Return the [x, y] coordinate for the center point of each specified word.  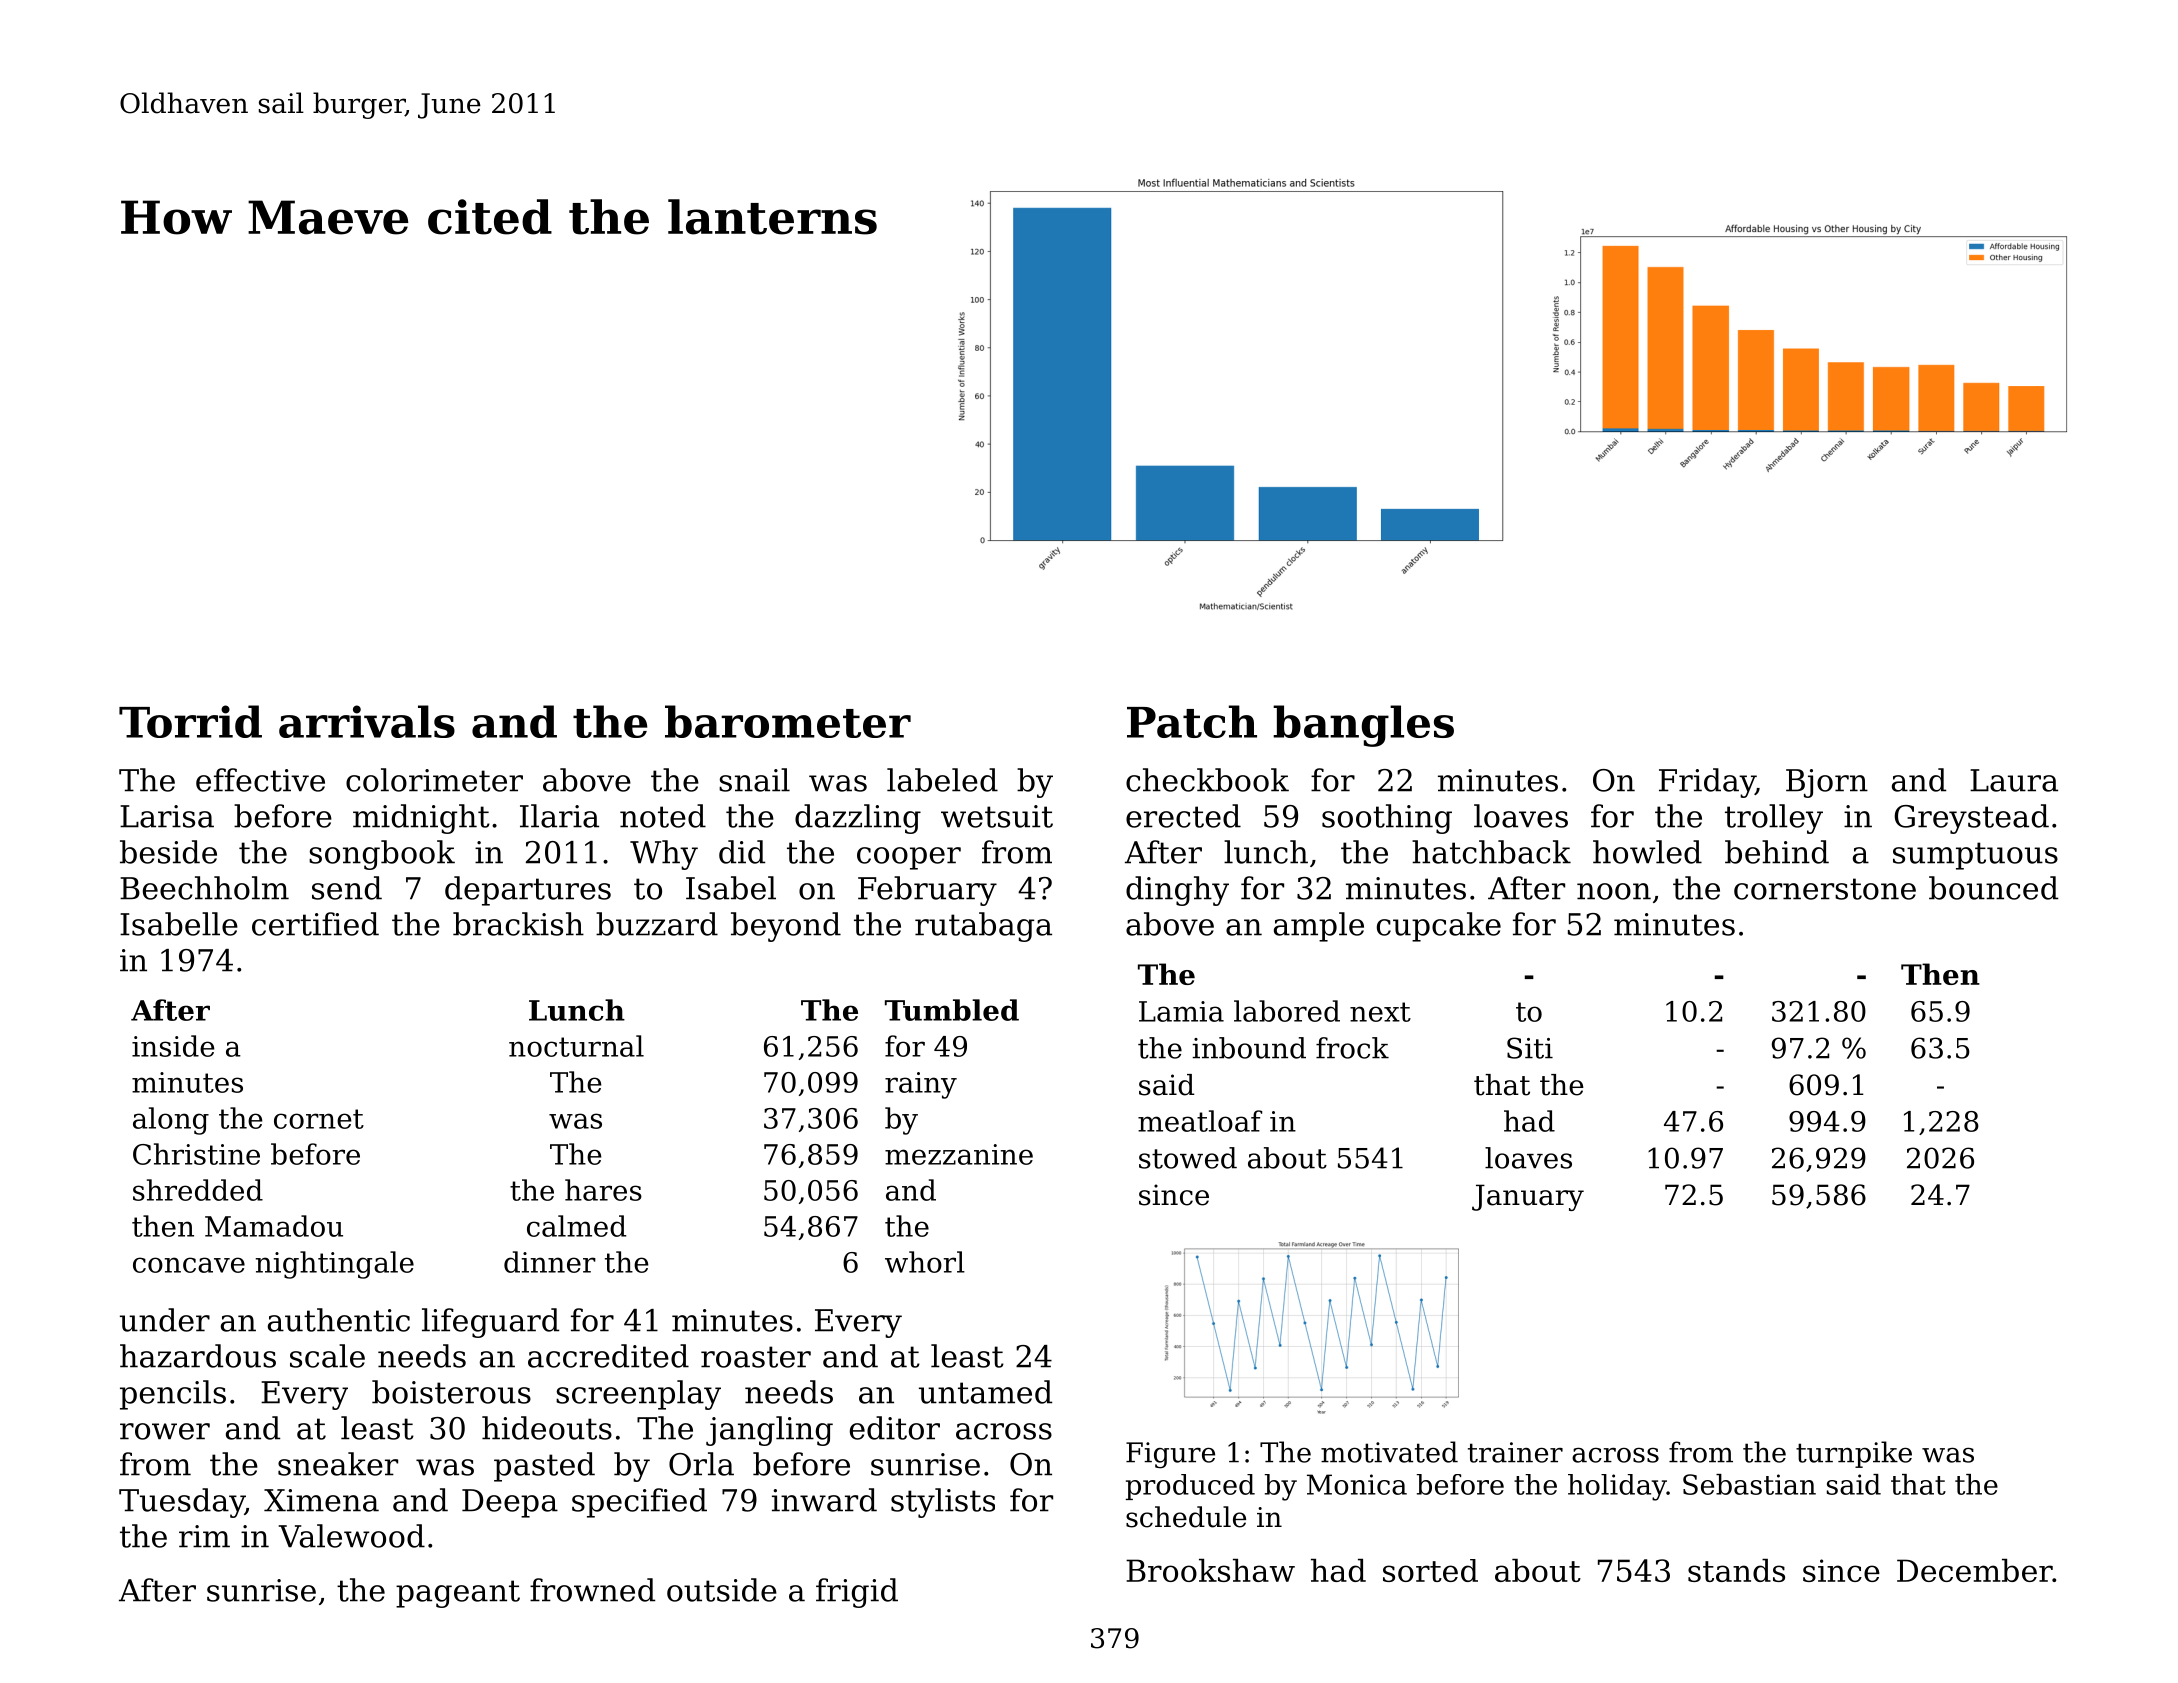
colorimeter [434, 780]
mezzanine [959, 1154]
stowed [1188, 1158]
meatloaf [1200, 1121]
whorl [925, 1262]
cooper [909, 858]
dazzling [858, 819]
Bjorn [1827, 783]
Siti [1530, 1048]
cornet [319, 1119]
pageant [458, 1594]
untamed [985, 1392]
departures [528, 891]
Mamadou [274, 1226]
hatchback [1491, 852]
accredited [608, 1356]
